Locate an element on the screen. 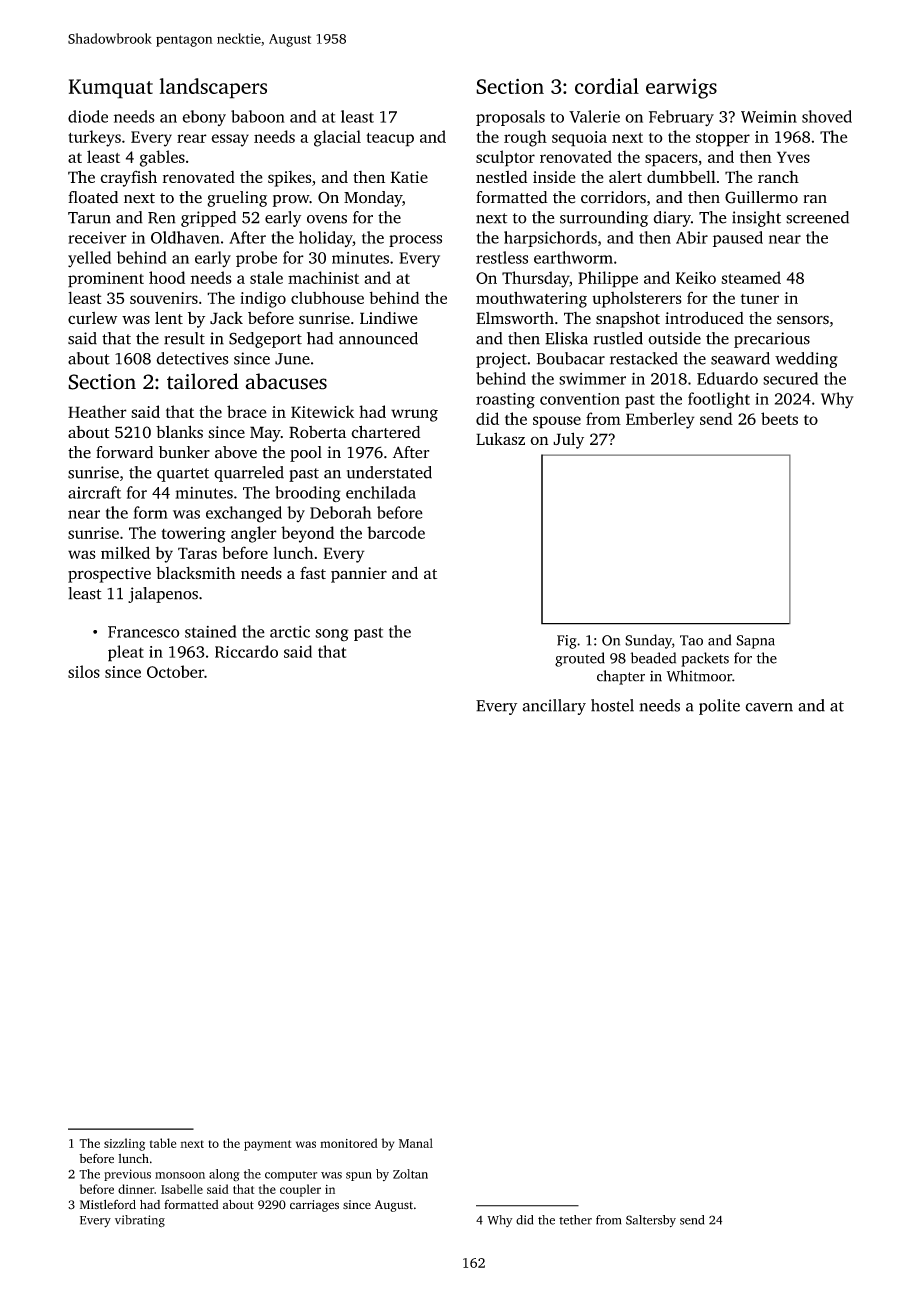 The image size is (924, 1311). landscapers is located at coordinates (213, 88).
